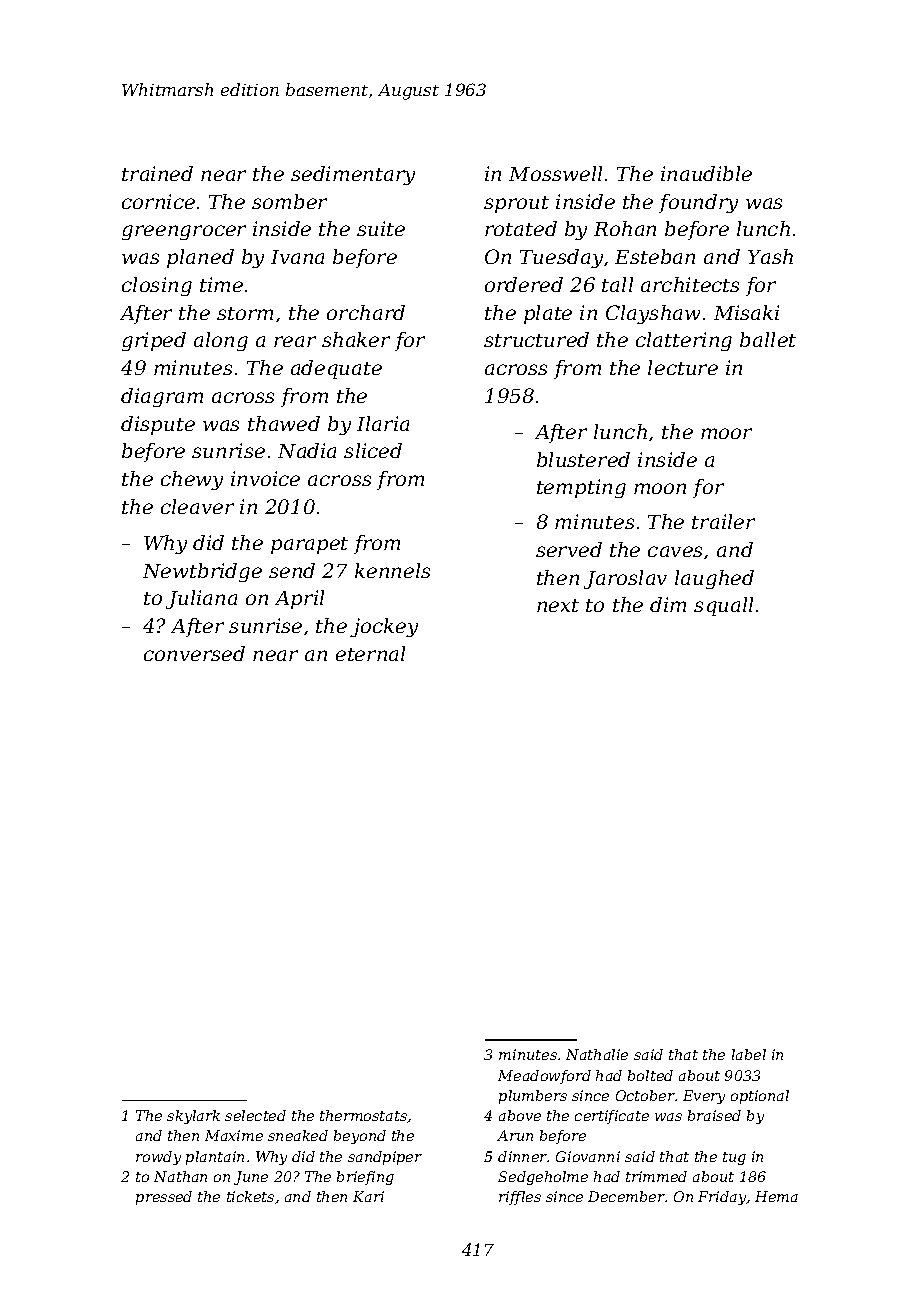 This screenshot has width=924, height=1311. I want to click on April, so click(299, 599).
